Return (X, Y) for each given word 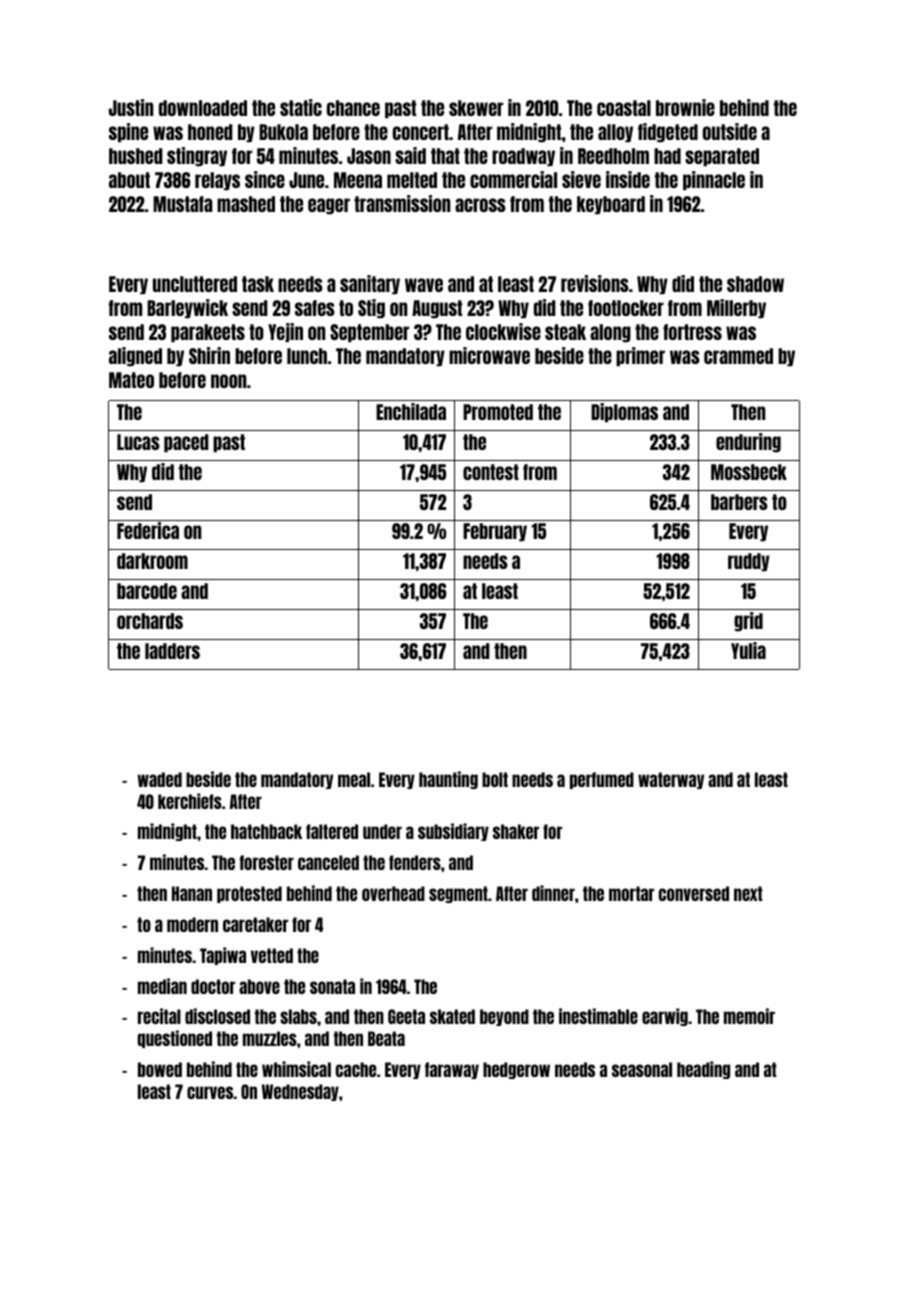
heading (703, 1070)
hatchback (266, 831)
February (495, 532)
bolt (495, 779)
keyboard (611, 205)
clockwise (503, 331)
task (258, 284)
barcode (147, 591)
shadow (755, 284)
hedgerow (516, 1070)
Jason (369, 156)
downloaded (203, 108)
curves (210, 1092)
